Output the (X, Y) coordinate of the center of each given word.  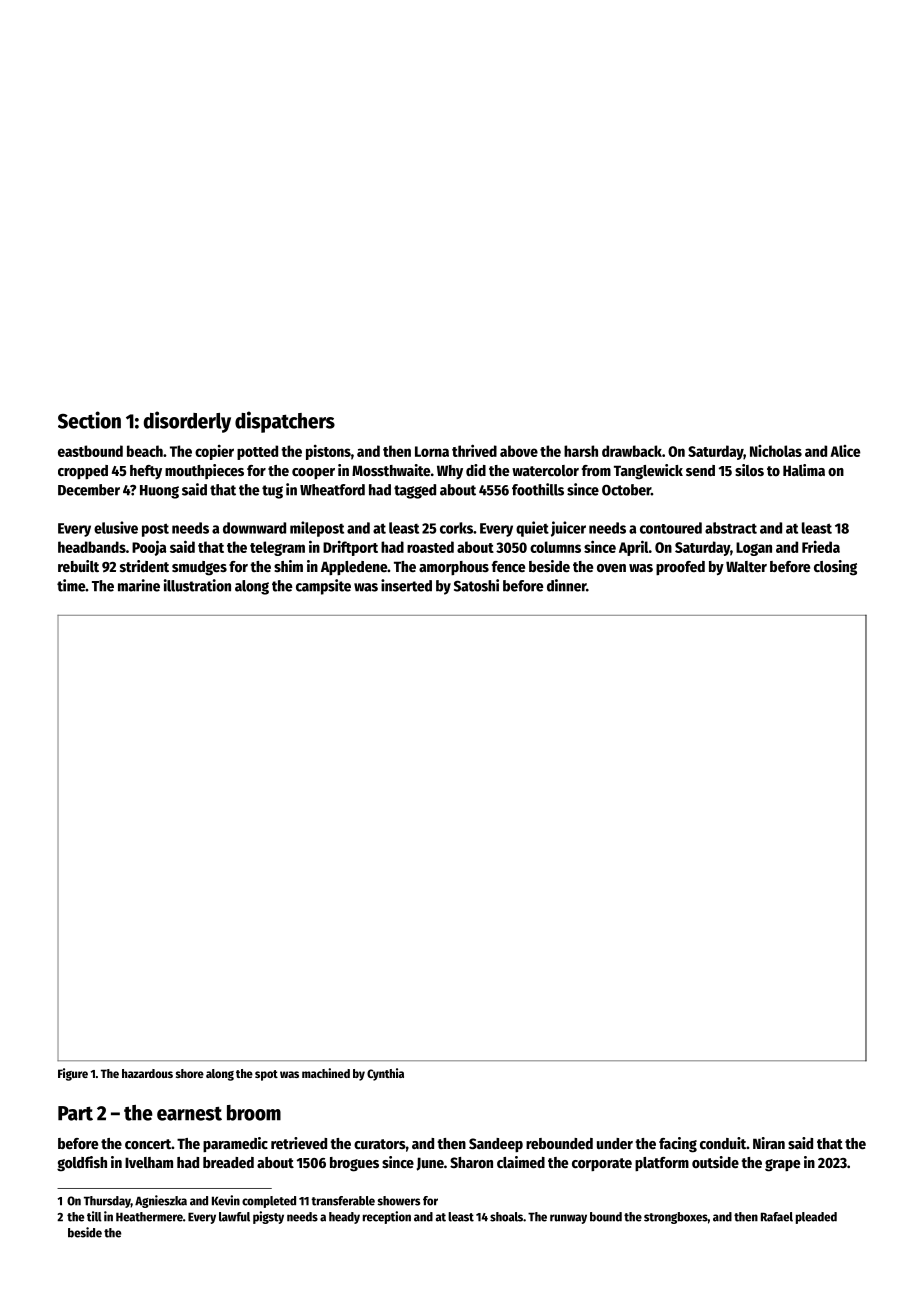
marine (139, 585)
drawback (632, 451)
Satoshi (476, 585)
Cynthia (385, 1074)
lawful (234, 1217)
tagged (415, 491)
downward (254, 528)
